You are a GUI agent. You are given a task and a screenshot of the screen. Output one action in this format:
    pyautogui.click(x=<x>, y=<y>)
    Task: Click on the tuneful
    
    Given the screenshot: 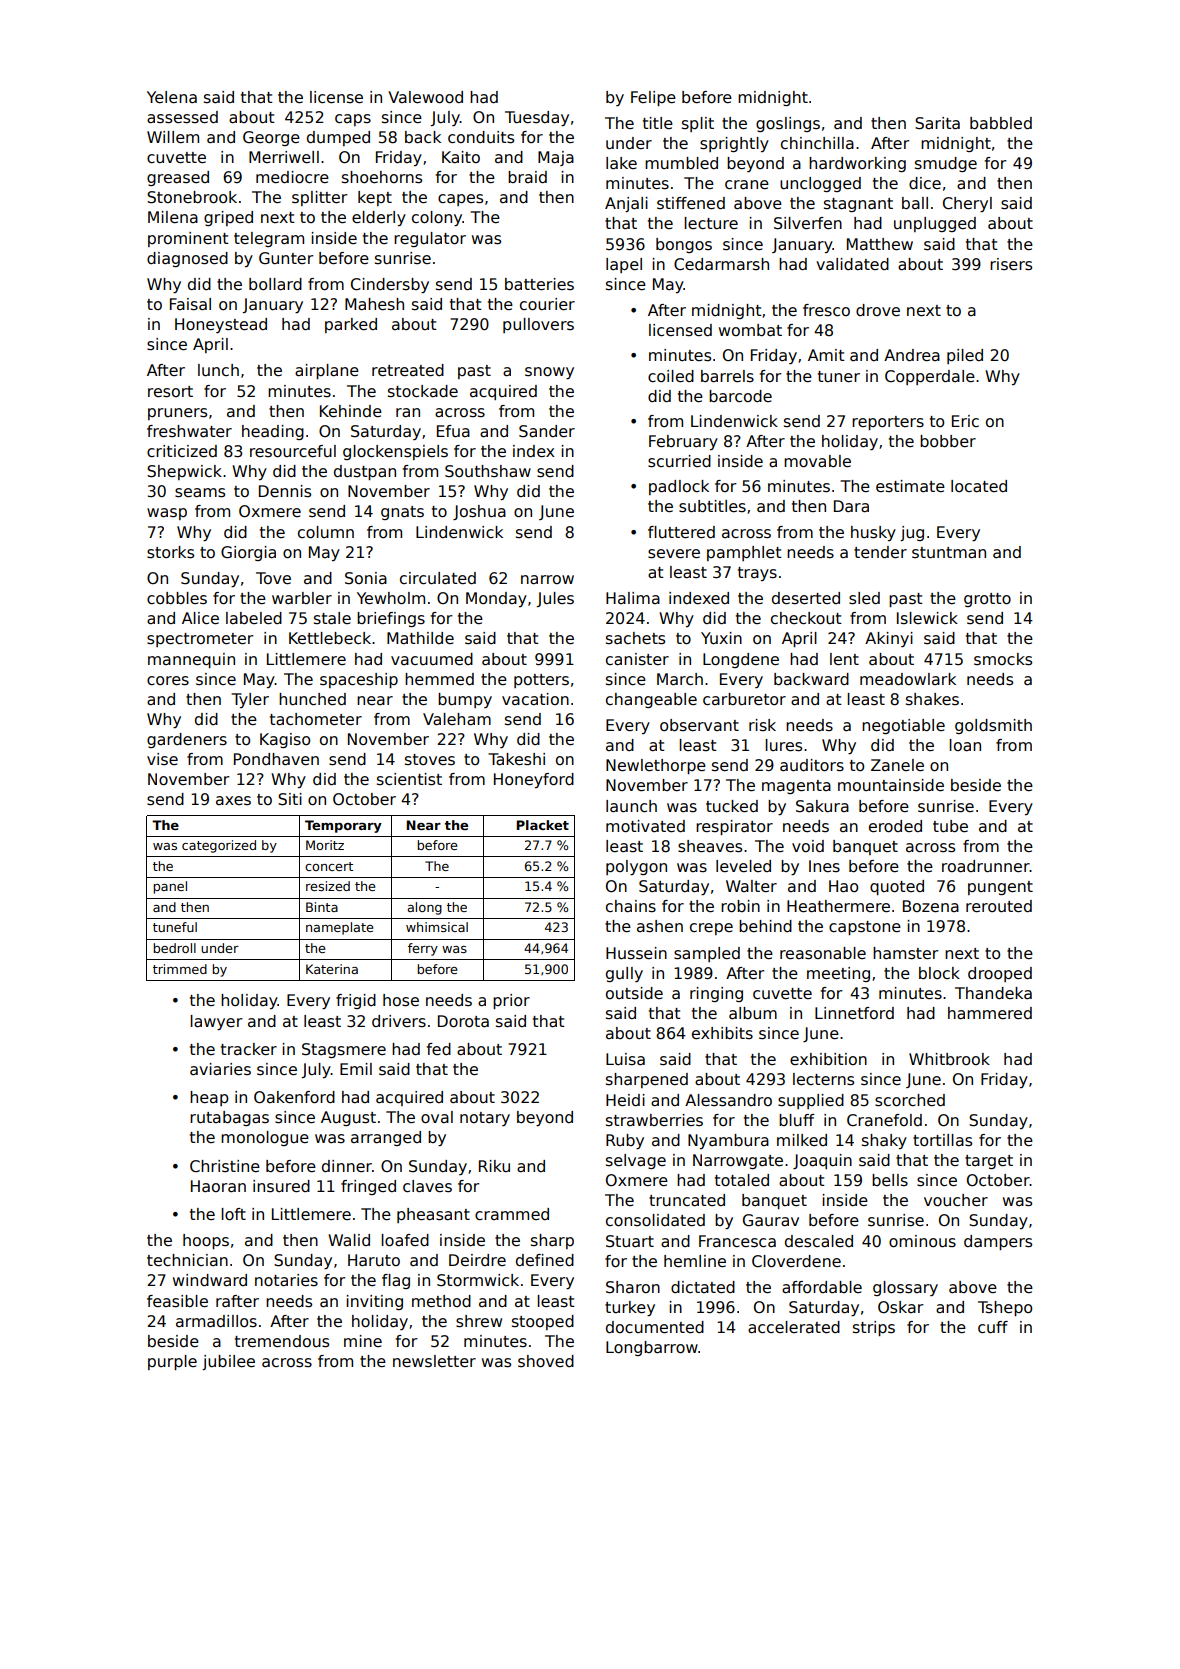 What is the action you would take?
    pyautogui.click(x=175, y=927)
